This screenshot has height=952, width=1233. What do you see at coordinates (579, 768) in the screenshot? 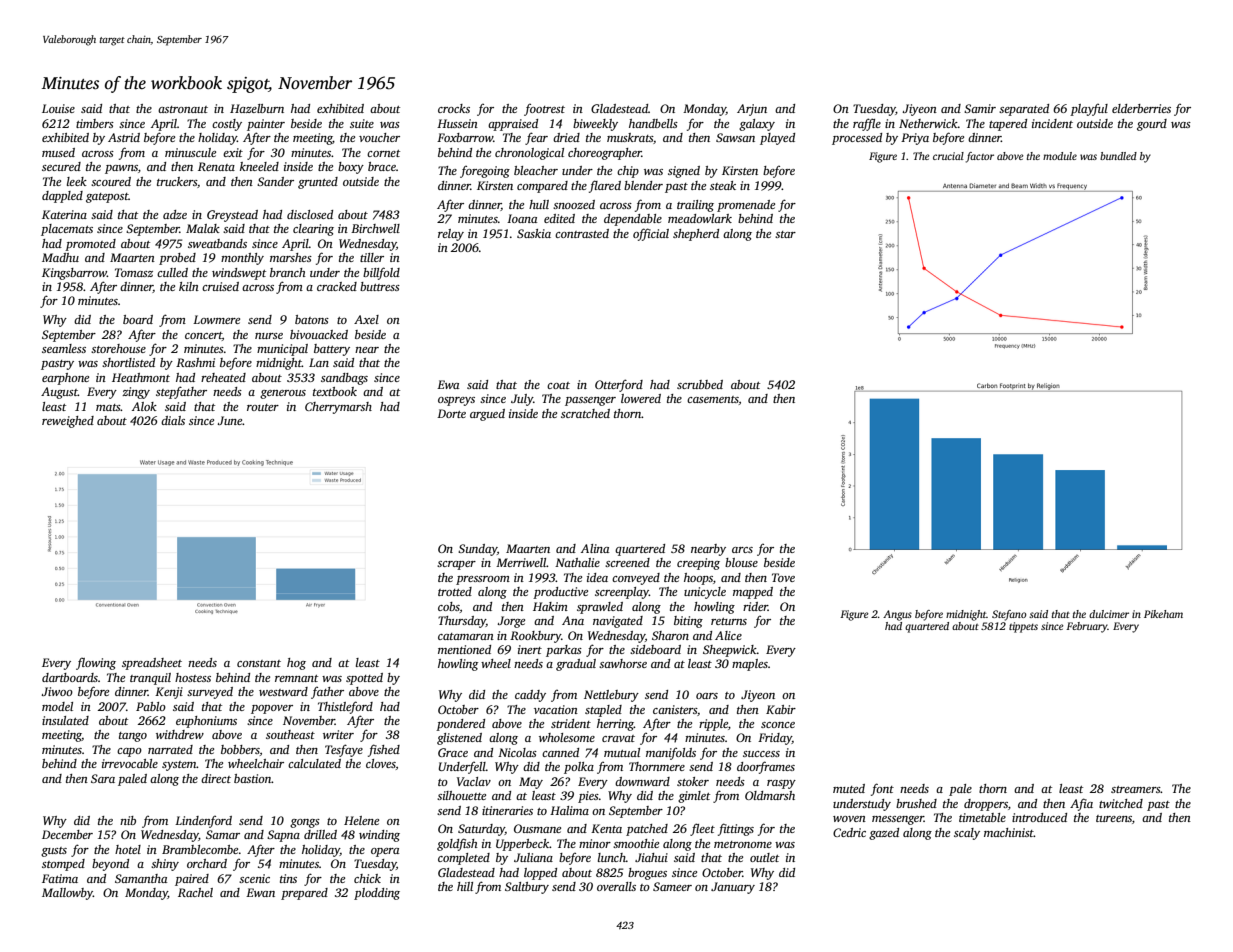
I see `polka` at bounding box center [579, 768].
